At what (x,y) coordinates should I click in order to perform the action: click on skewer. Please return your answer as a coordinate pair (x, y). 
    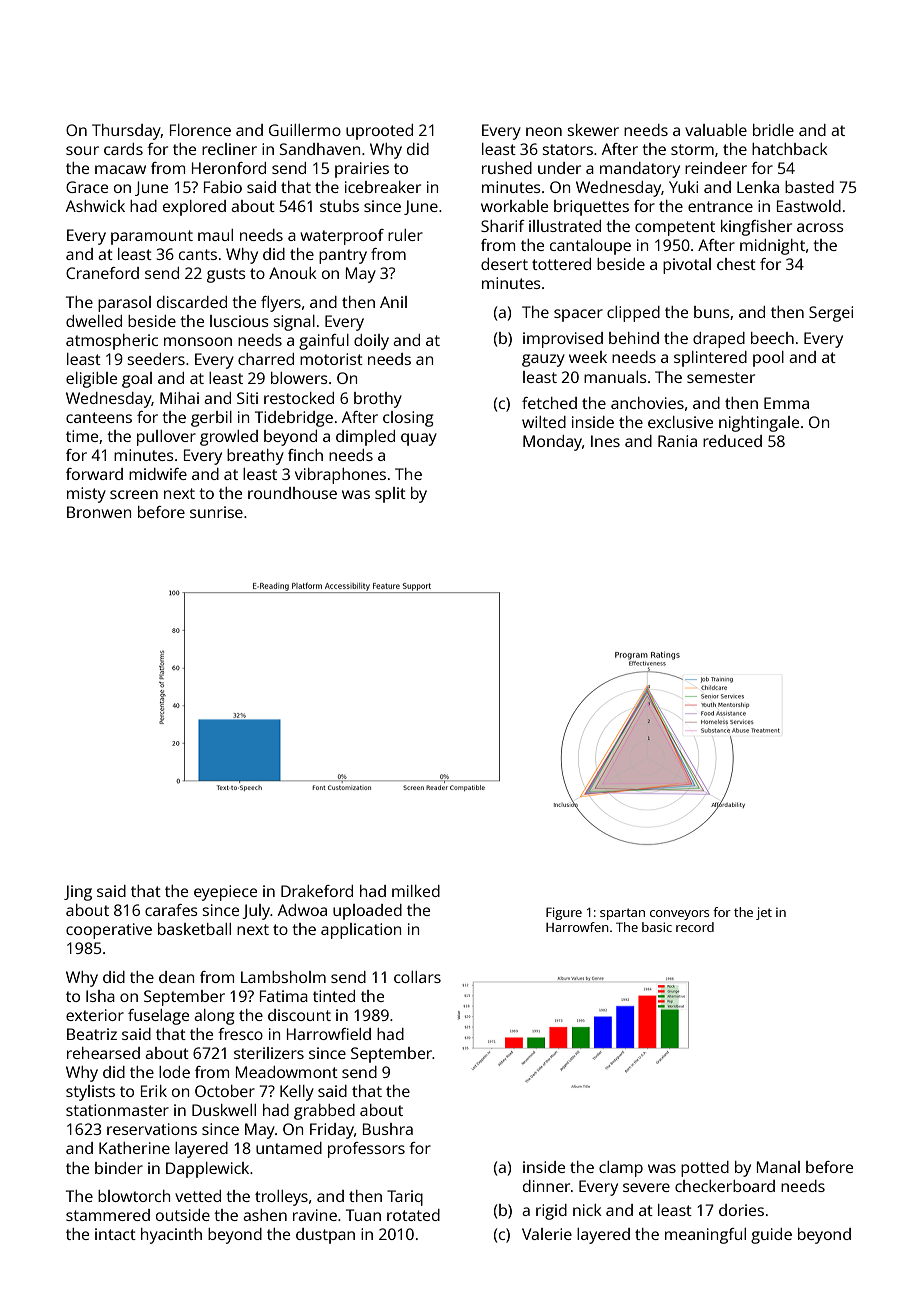
    Looking at the image, I should click on (593, 130).
